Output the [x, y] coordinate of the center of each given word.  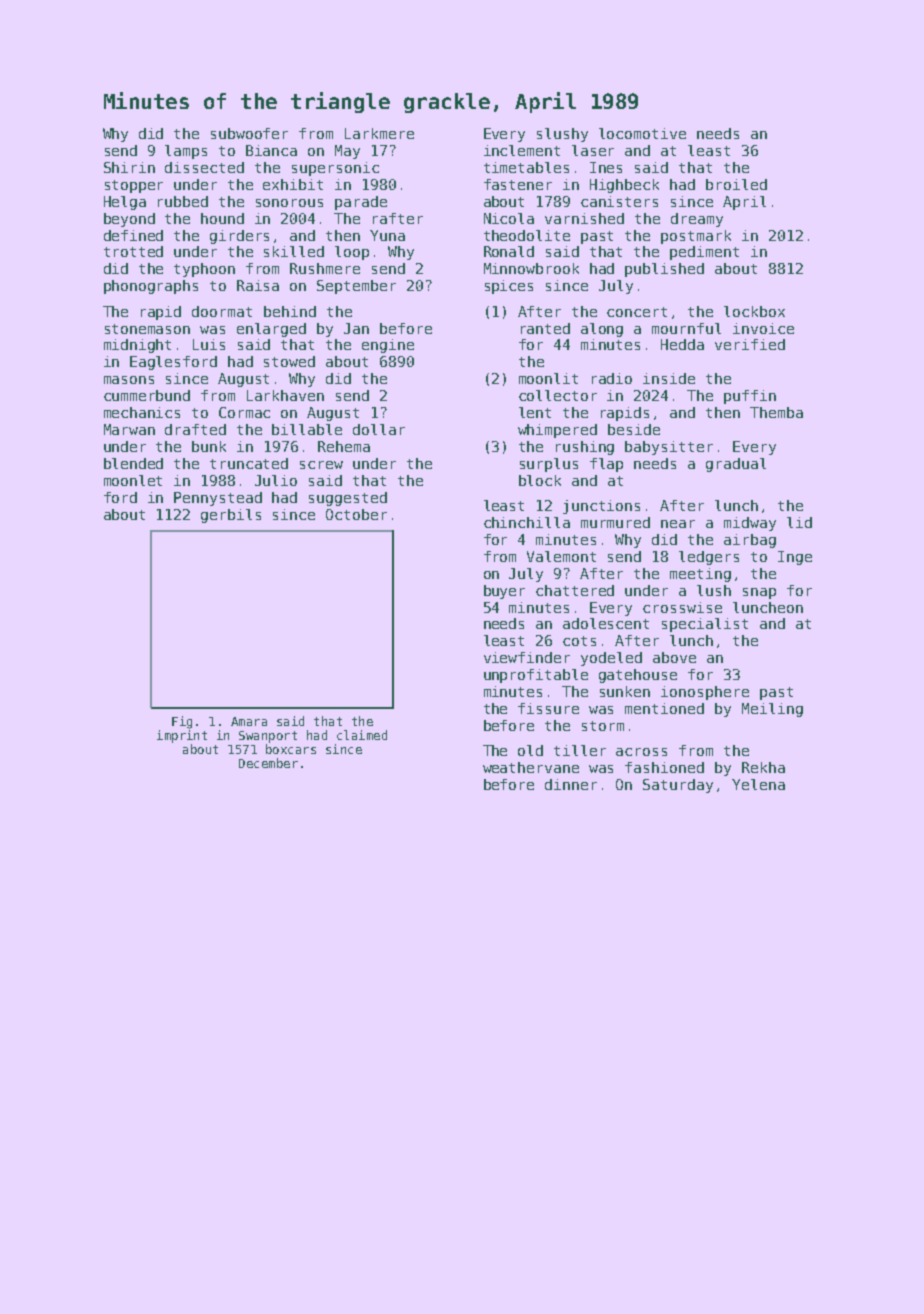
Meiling [772, 710]
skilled [294, 251]
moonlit [548, 378]
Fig [182, 722]
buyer [504, 592]
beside [634, 429]
